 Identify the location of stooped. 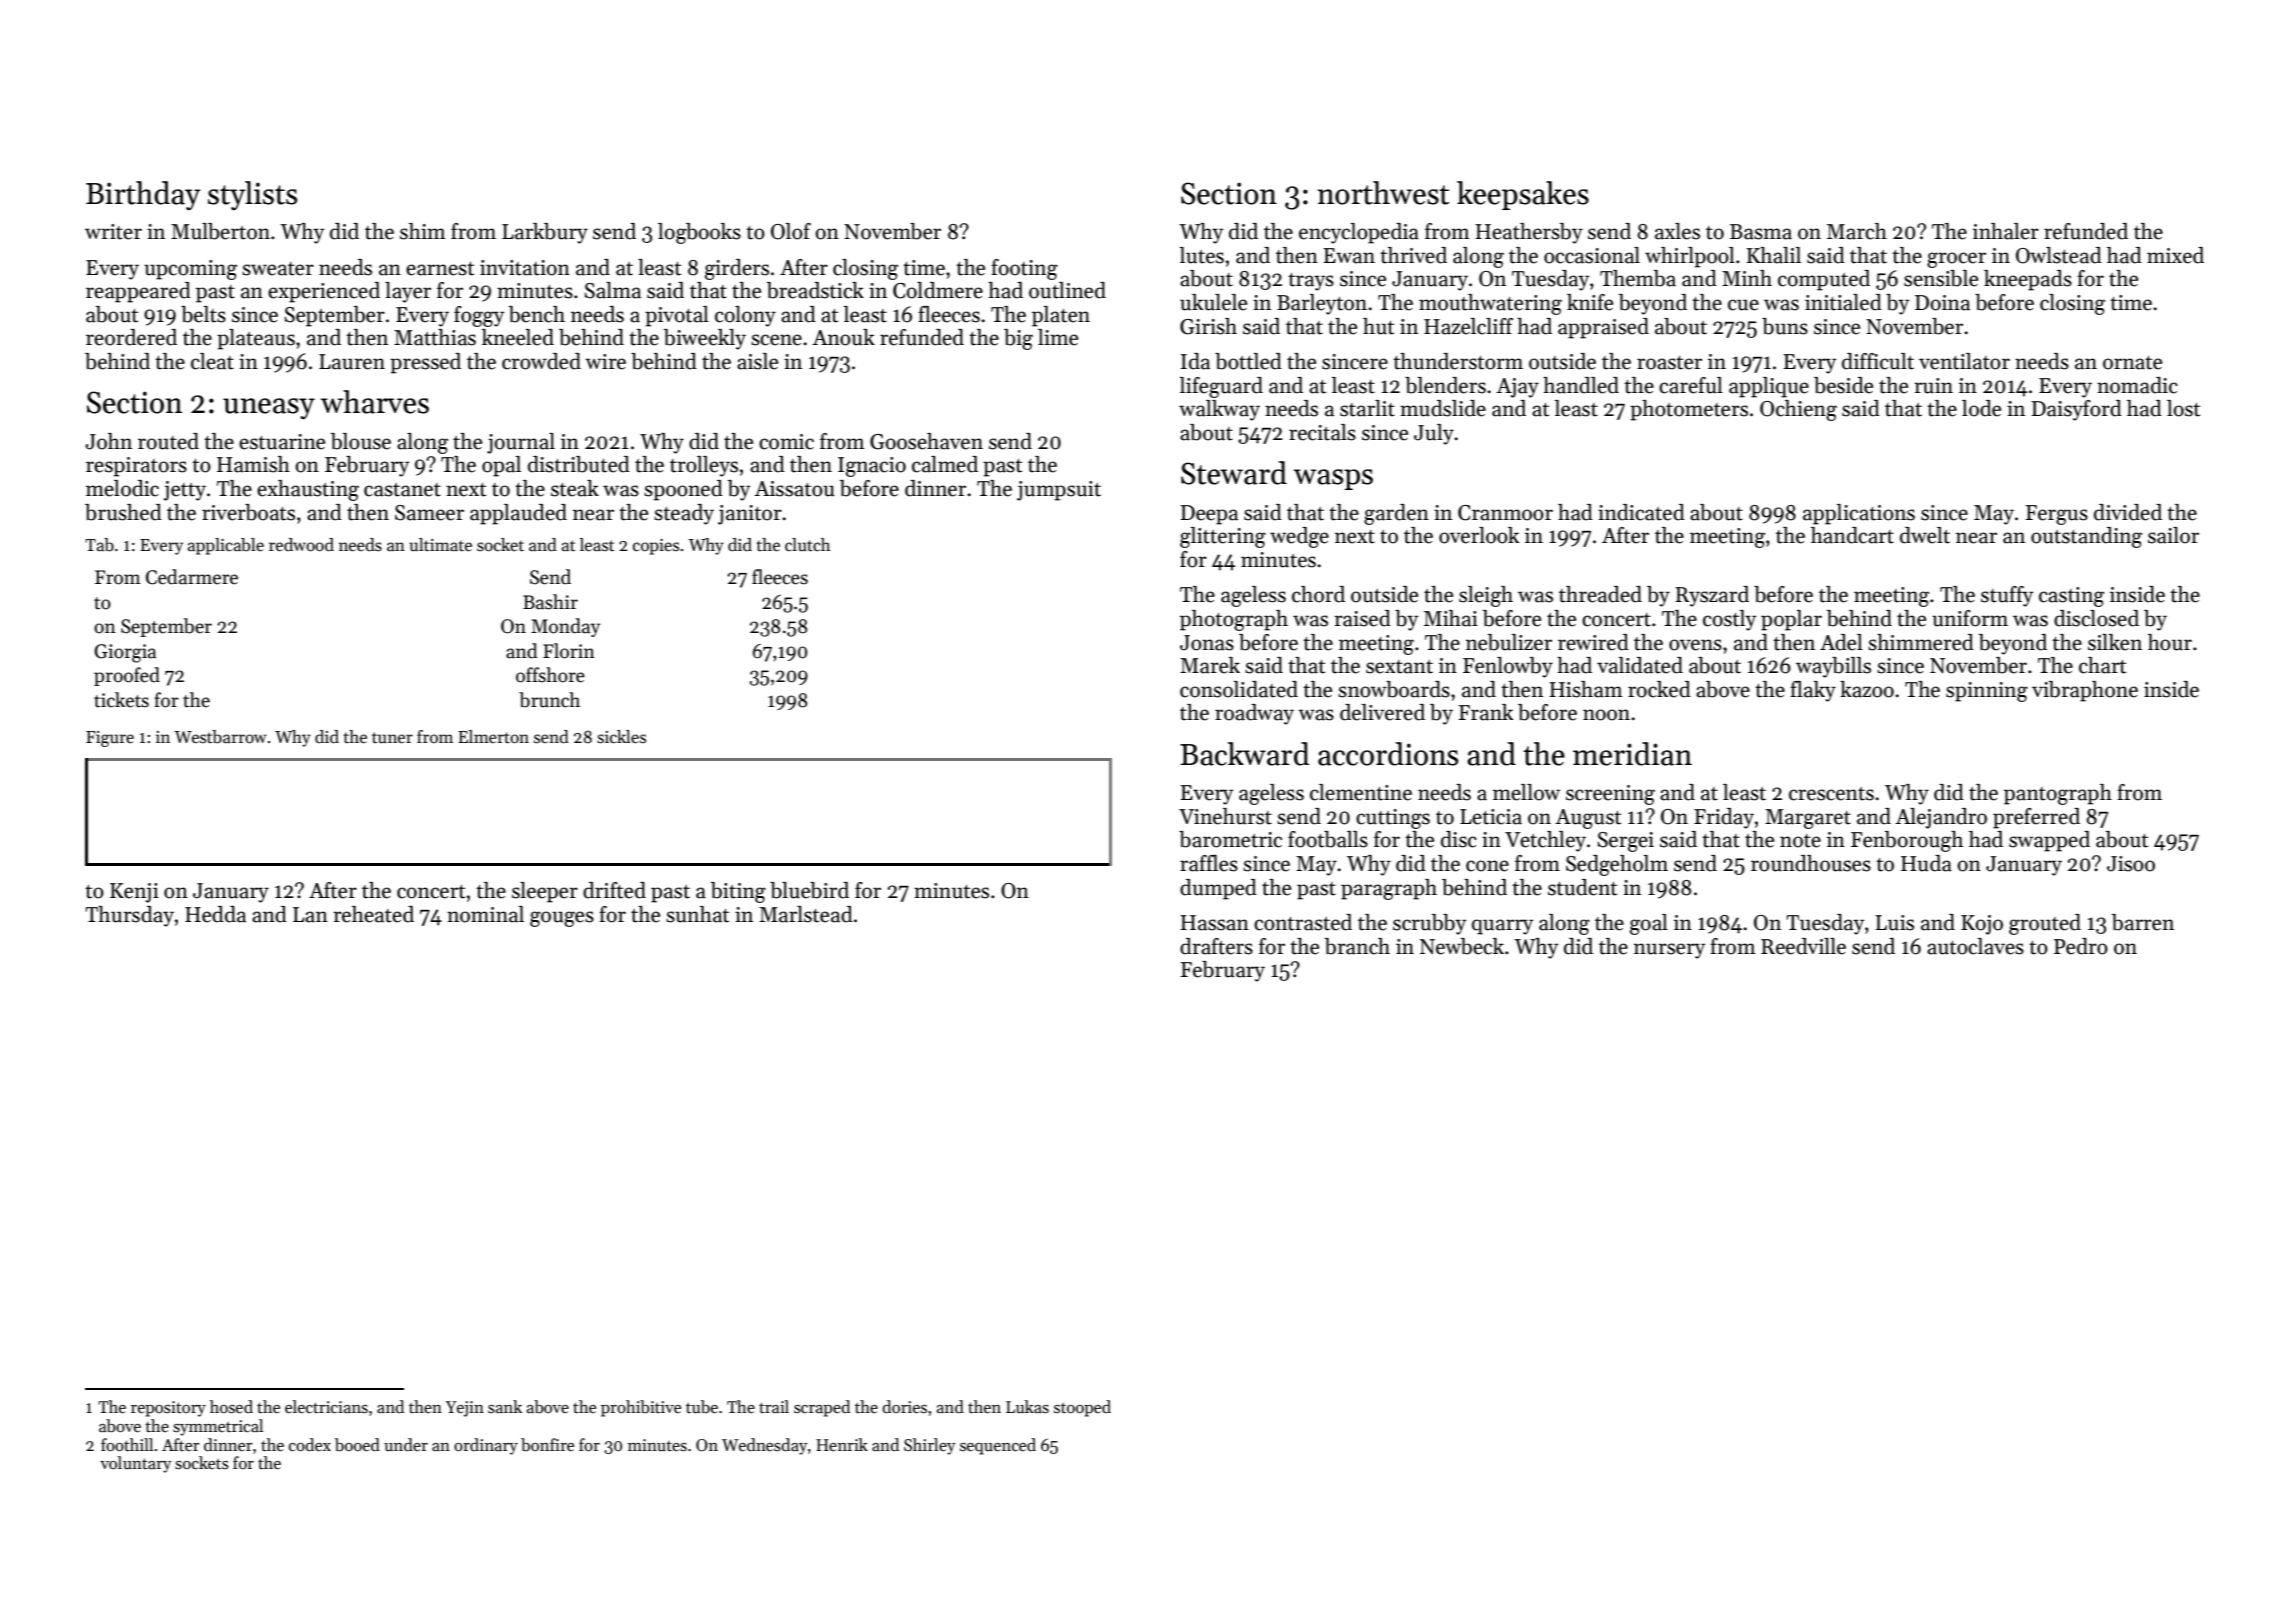
(1082, 1408).
